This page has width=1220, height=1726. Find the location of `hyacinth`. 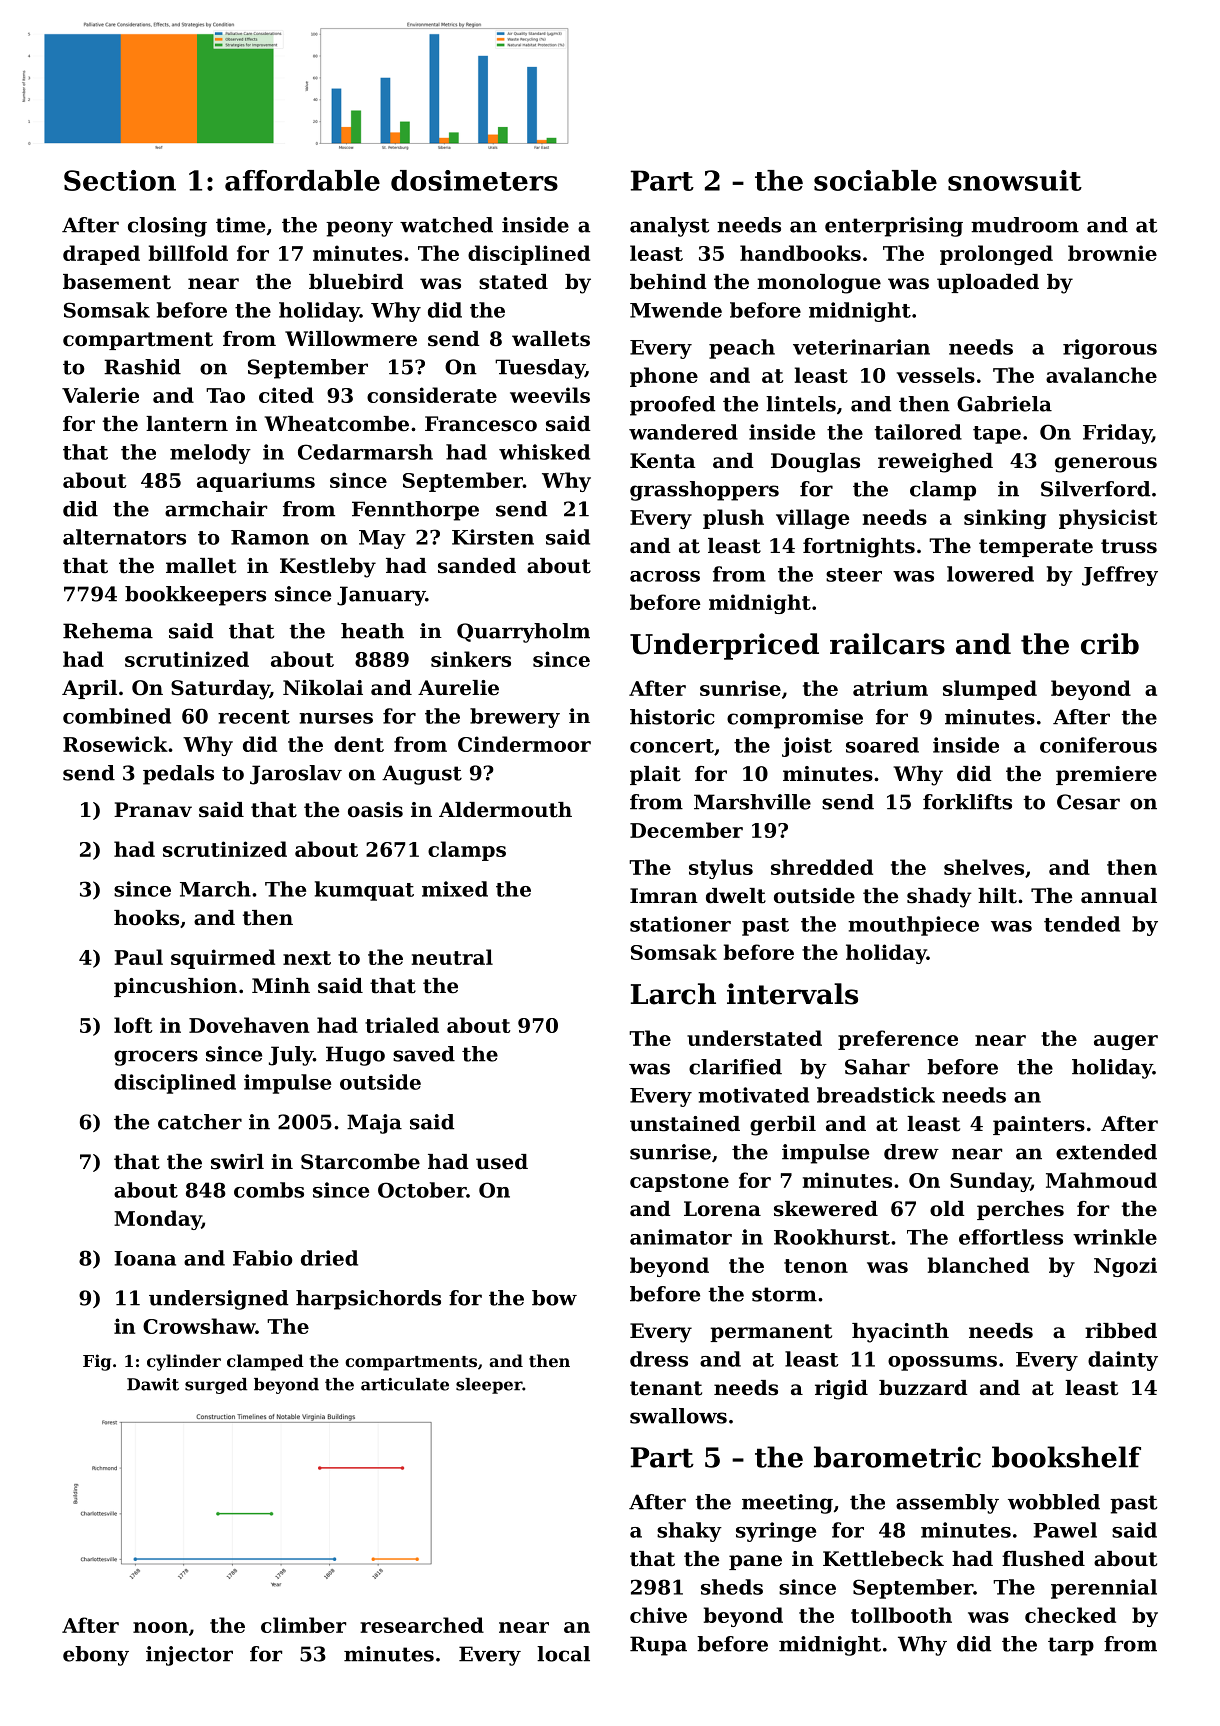

hyacinth is located at coordinates (900, 1333).
